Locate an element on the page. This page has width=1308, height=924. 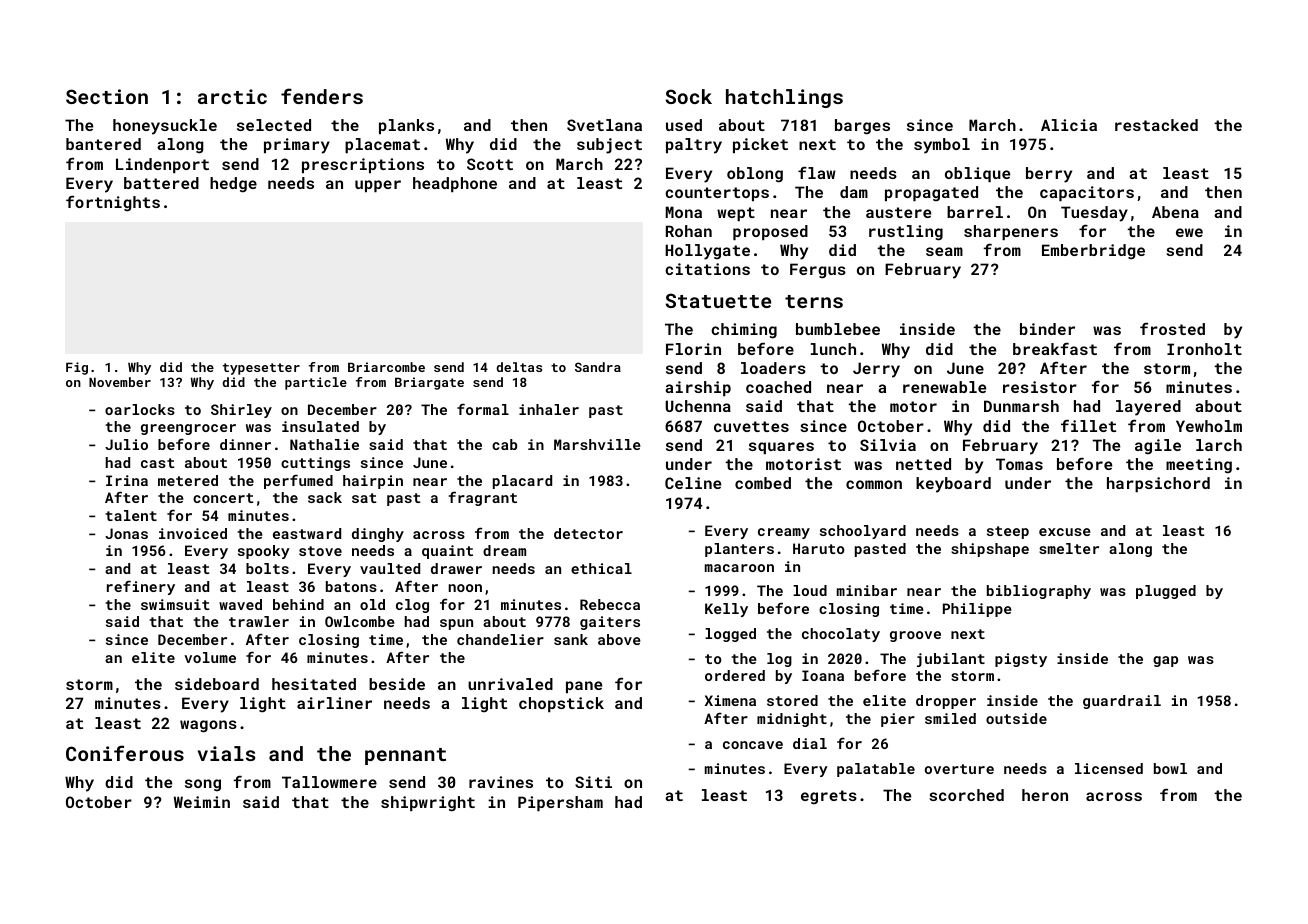
restacked is located at coordinates (1156, 125).
